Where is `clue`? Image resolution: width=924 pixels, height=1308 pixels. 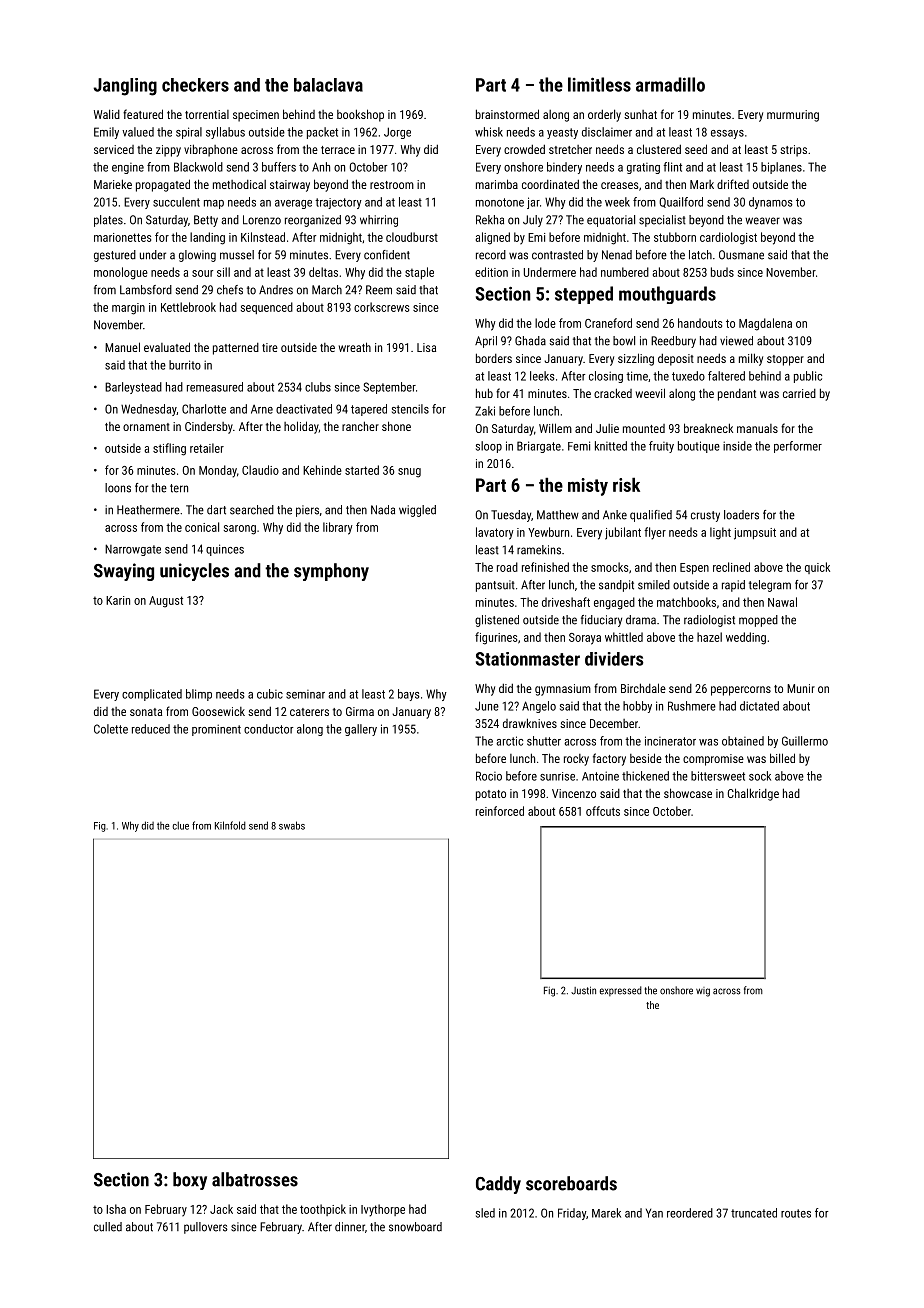
clue is located at coordinates (181, 825).
